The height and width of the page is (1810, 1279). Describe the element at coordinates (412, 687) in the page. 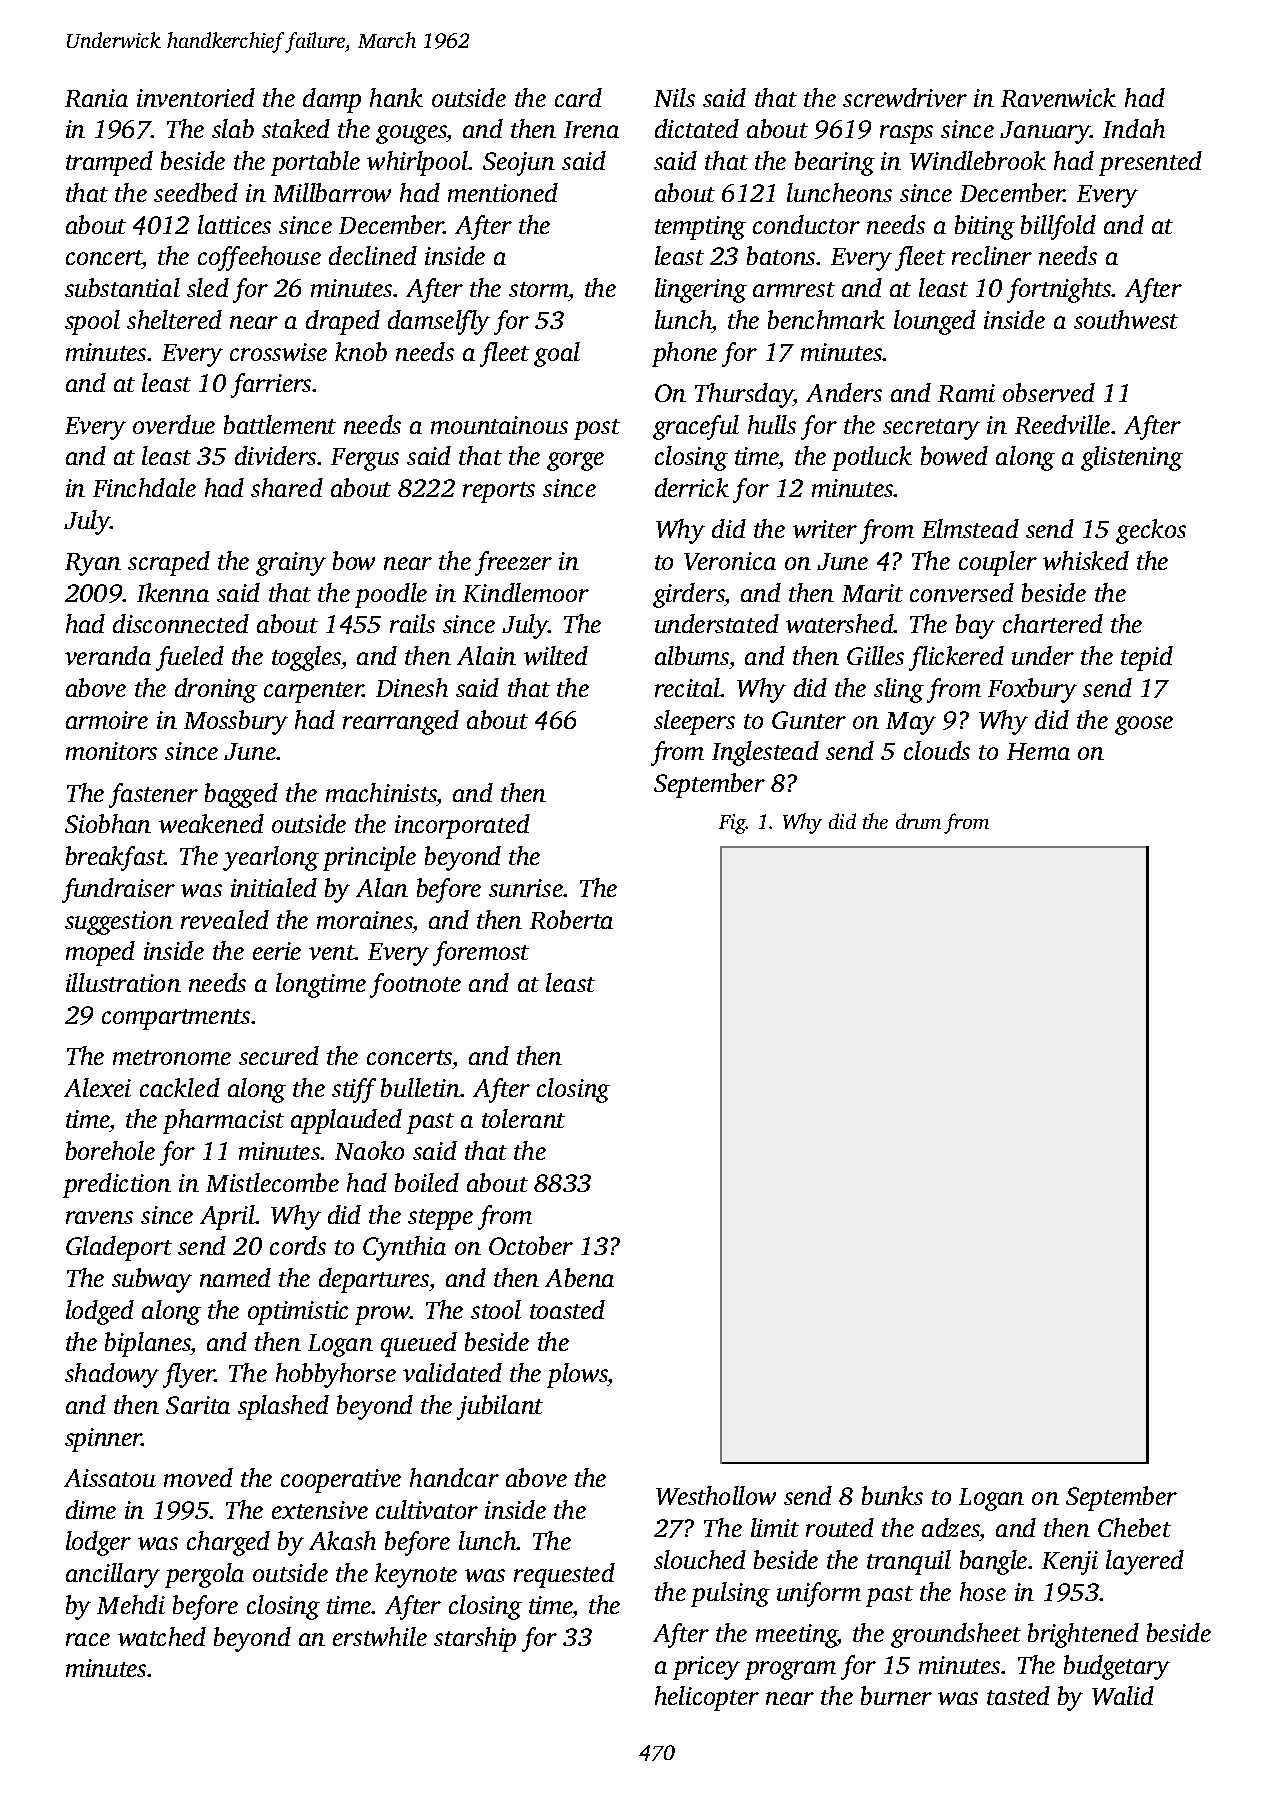

I see `Dinesh` at that location.
